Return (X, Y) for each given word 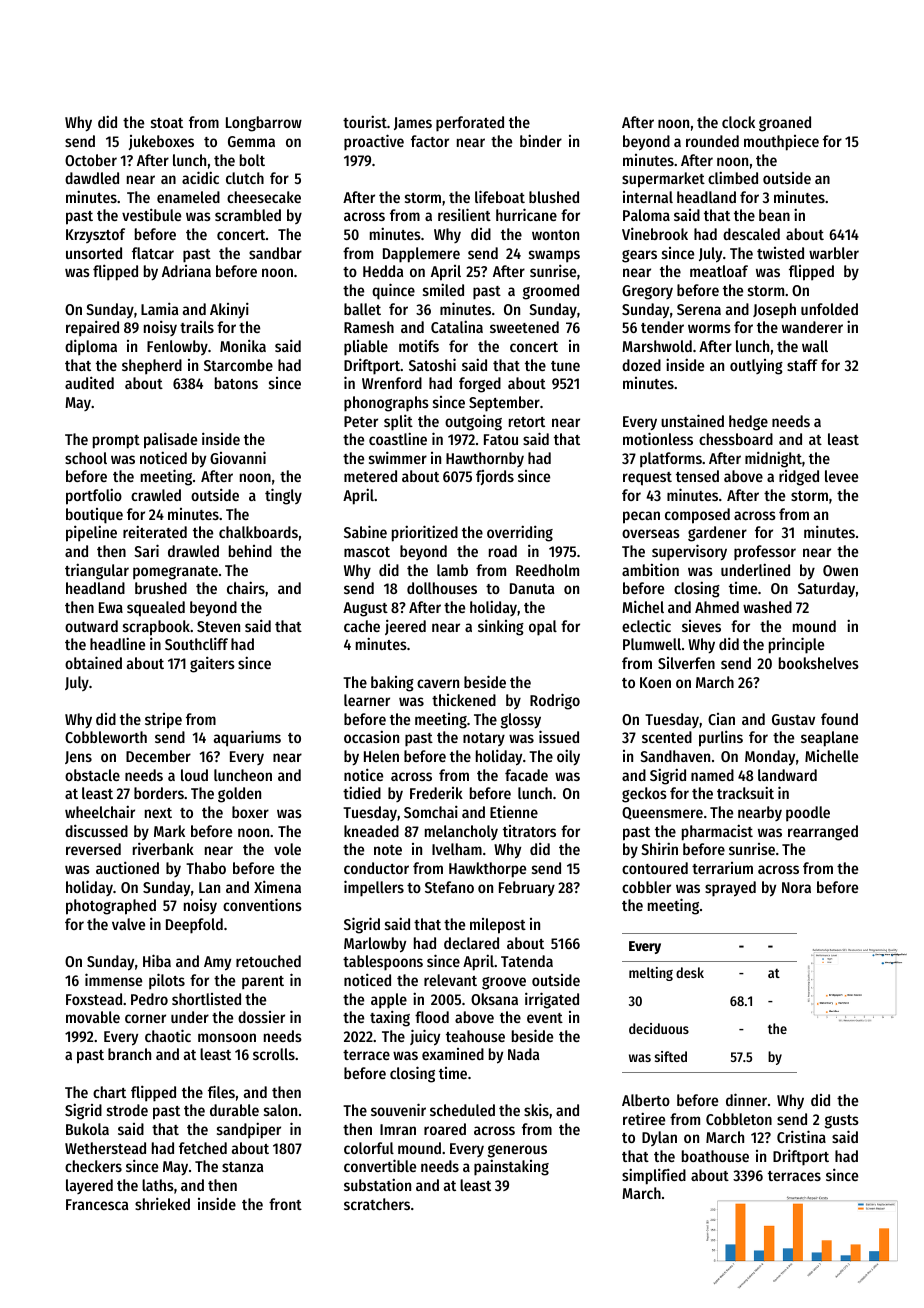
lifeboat (500, 196)
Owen (840, 570)
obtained (93, 662)
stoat (167, 123)
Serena (699, 309)
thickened (464, 700)
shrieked (162, 1203)
